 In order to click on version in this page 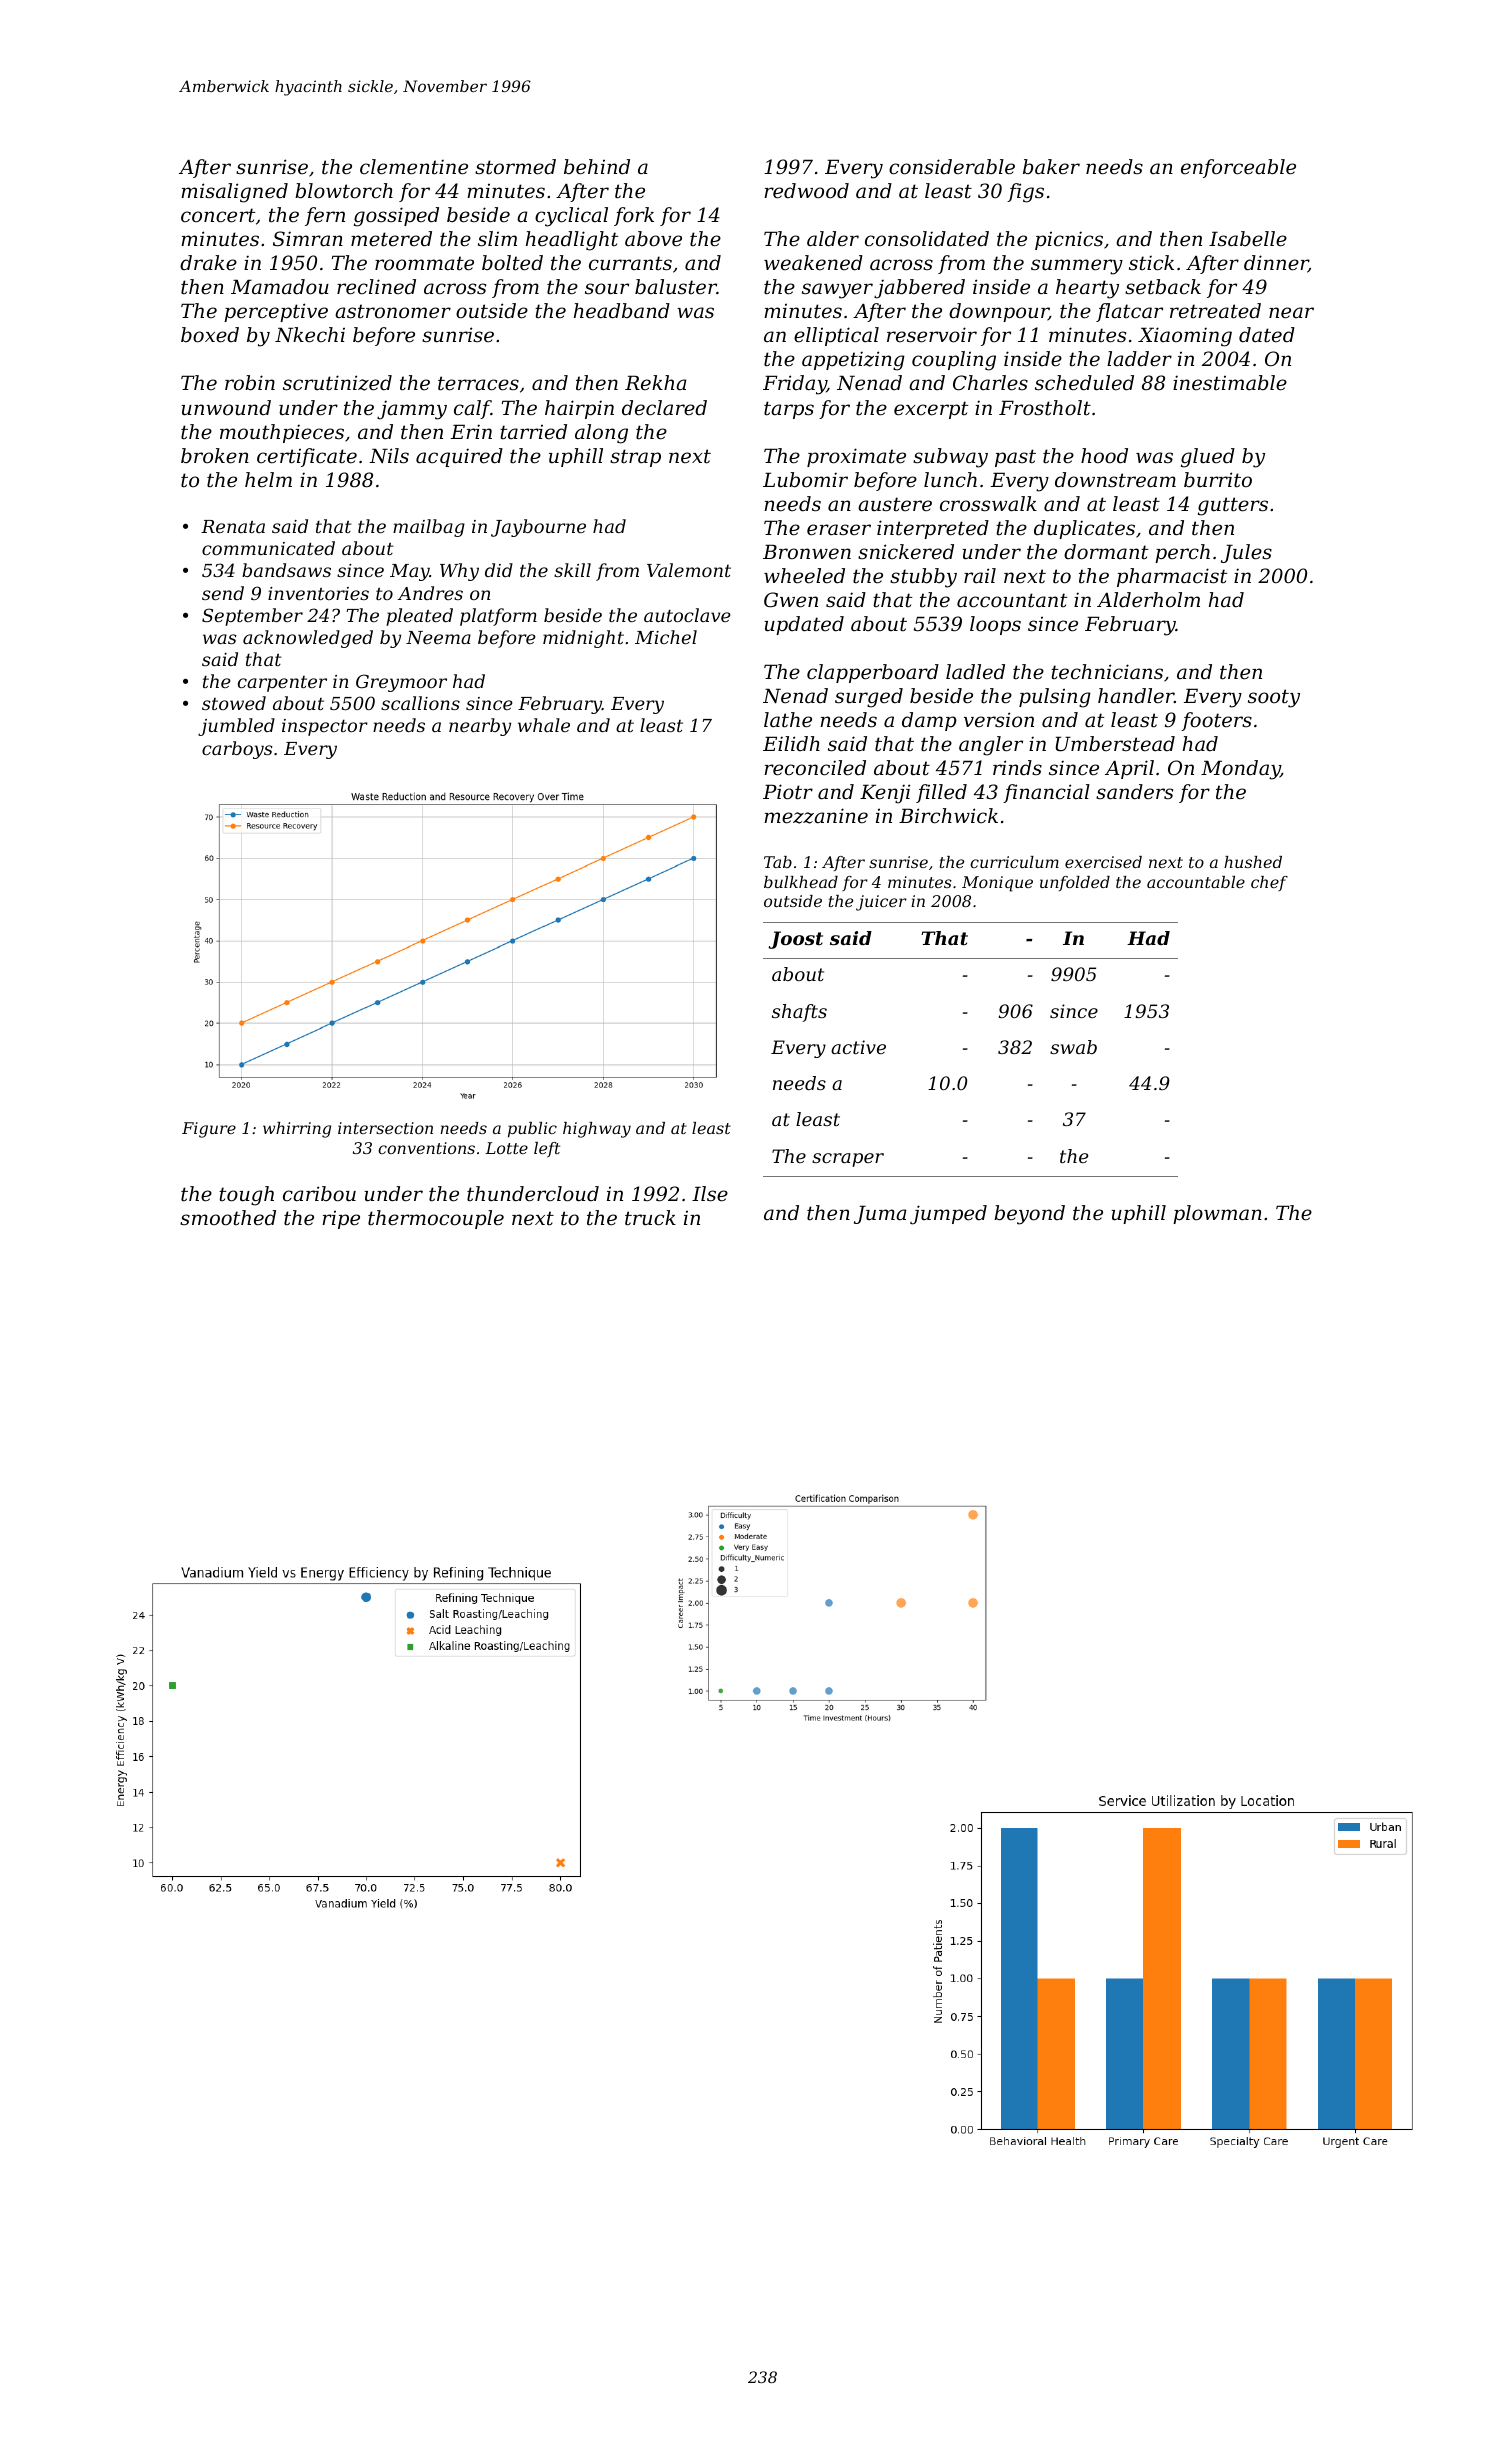, I will do `click(999, 720)`.
